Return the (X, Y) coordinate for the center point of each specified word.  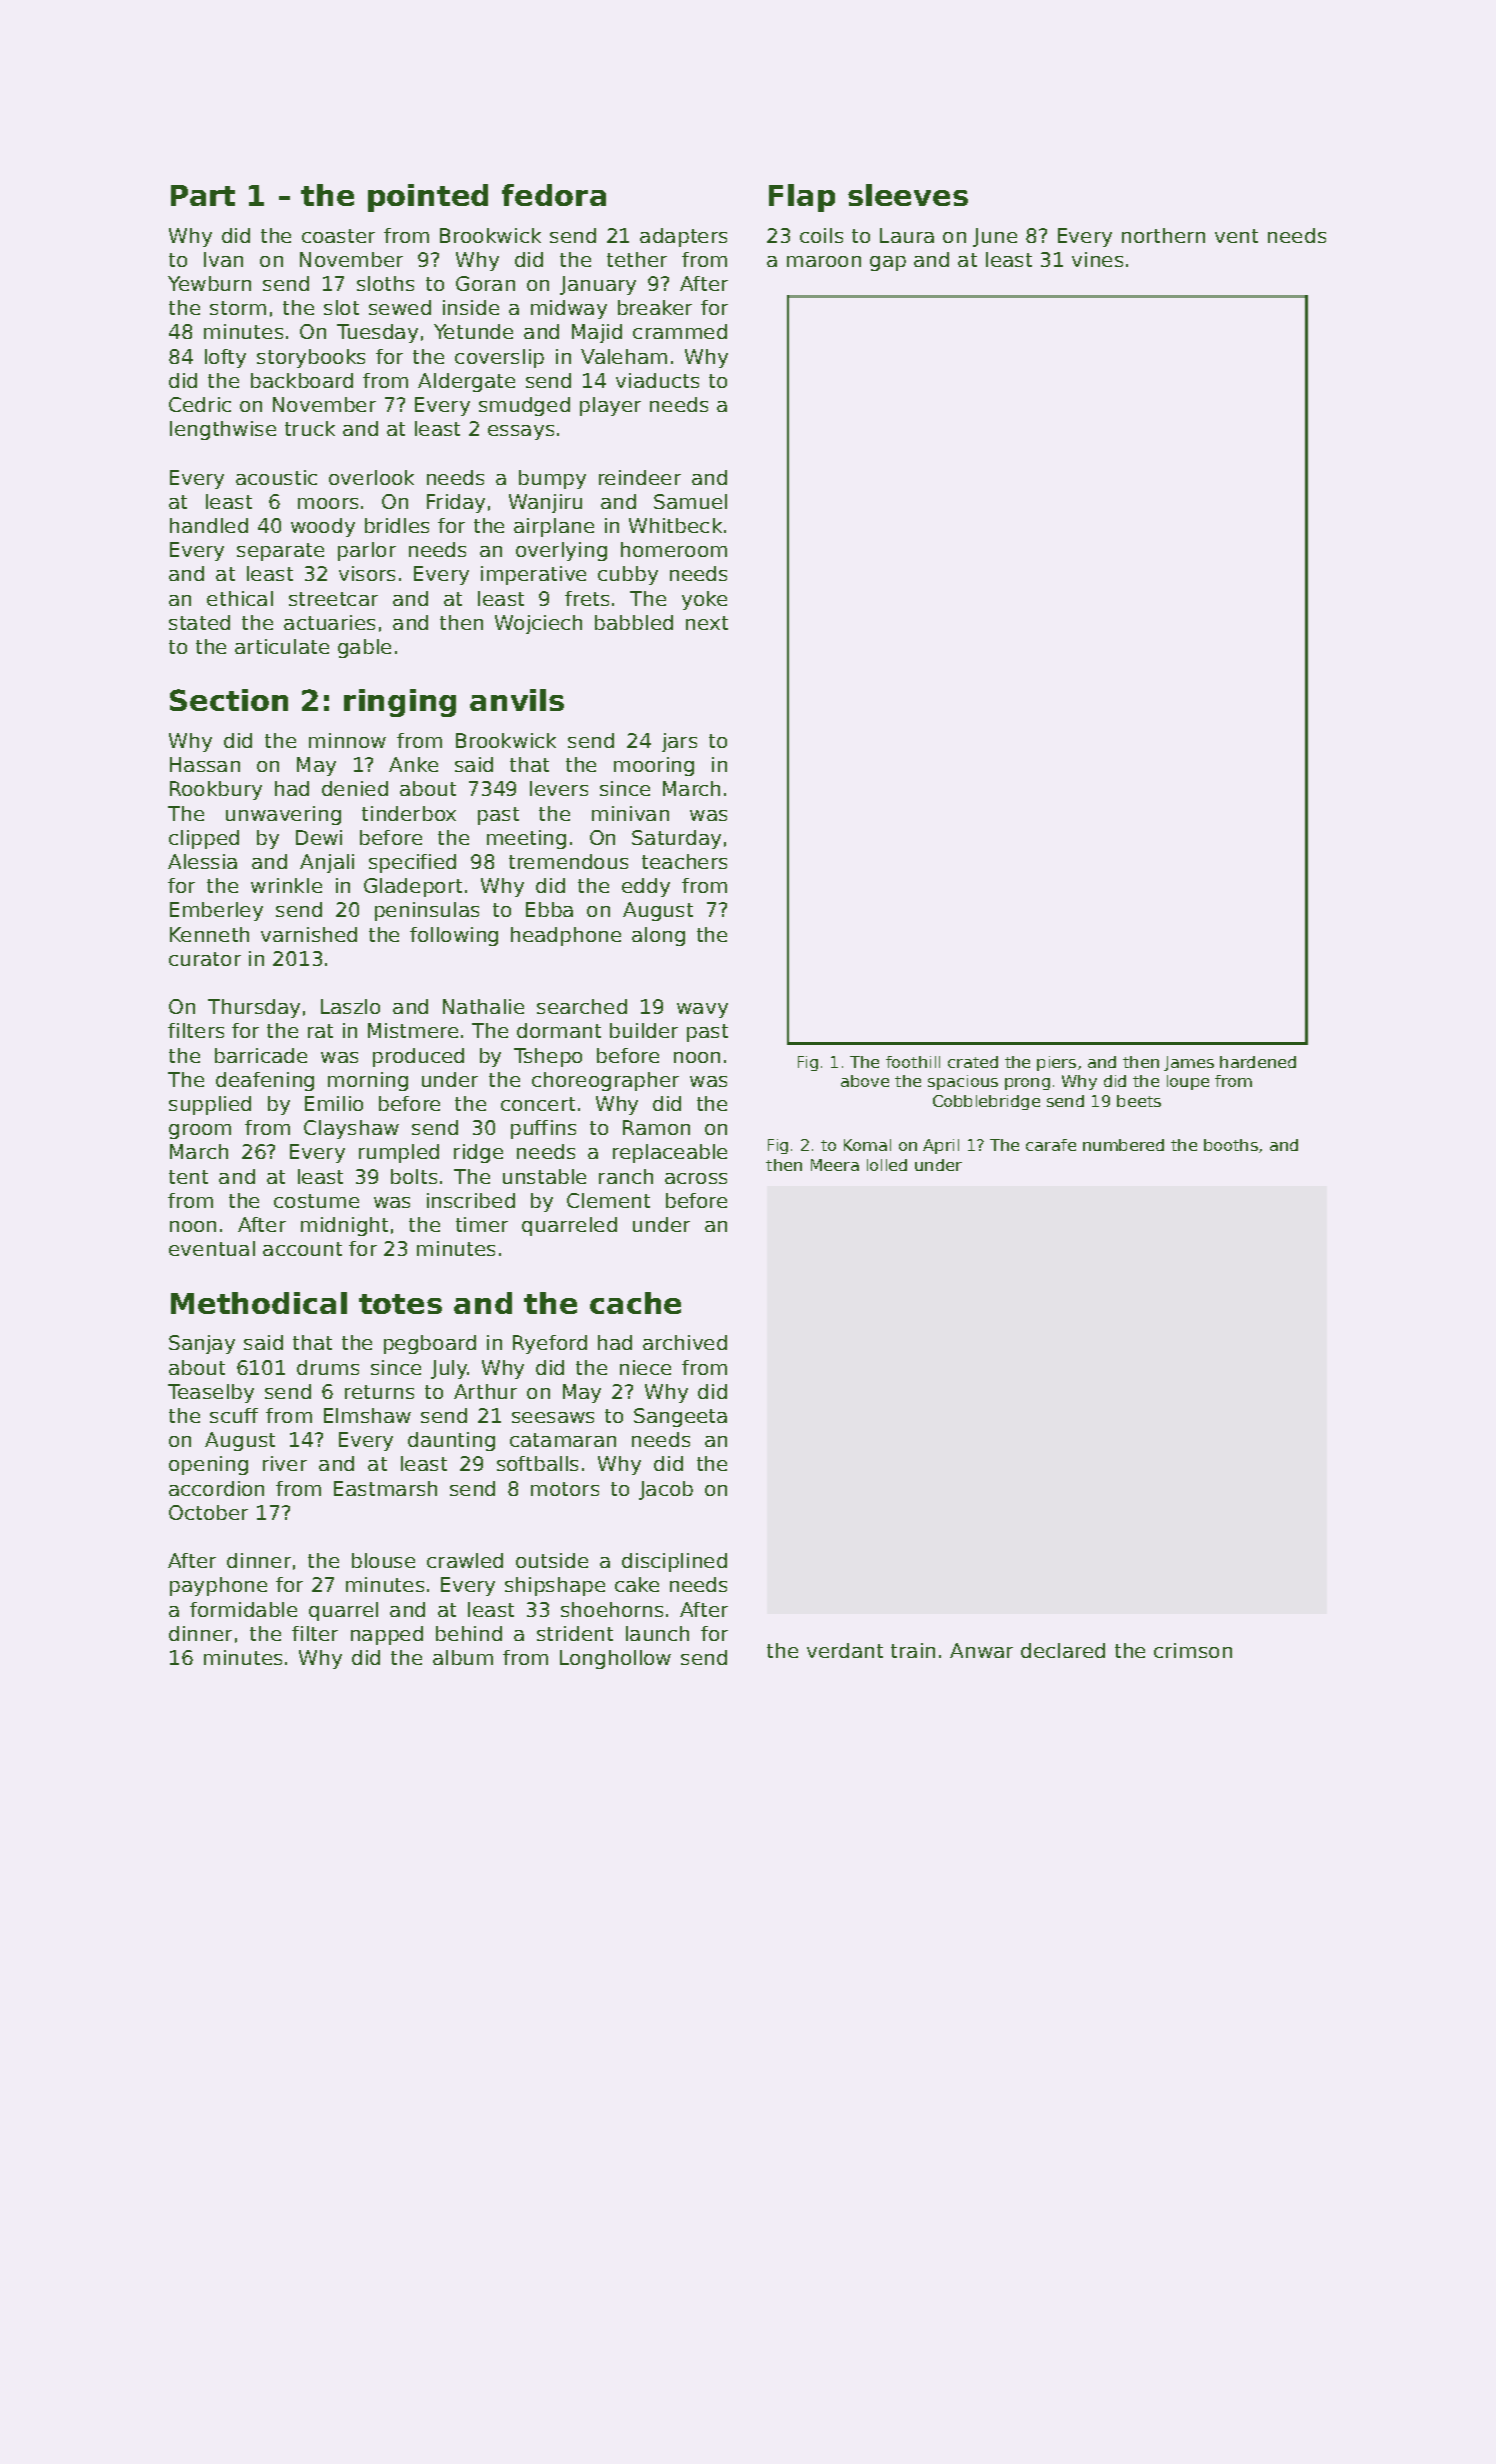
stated (199, 622)
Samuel (690, 501)
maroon (824, 261)
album (463, 1657)
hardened (1258, 1062)
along (658, 936)
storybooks (311, 358)
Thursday (254, 1008)
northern (1163, 235)
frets (587, 598)
